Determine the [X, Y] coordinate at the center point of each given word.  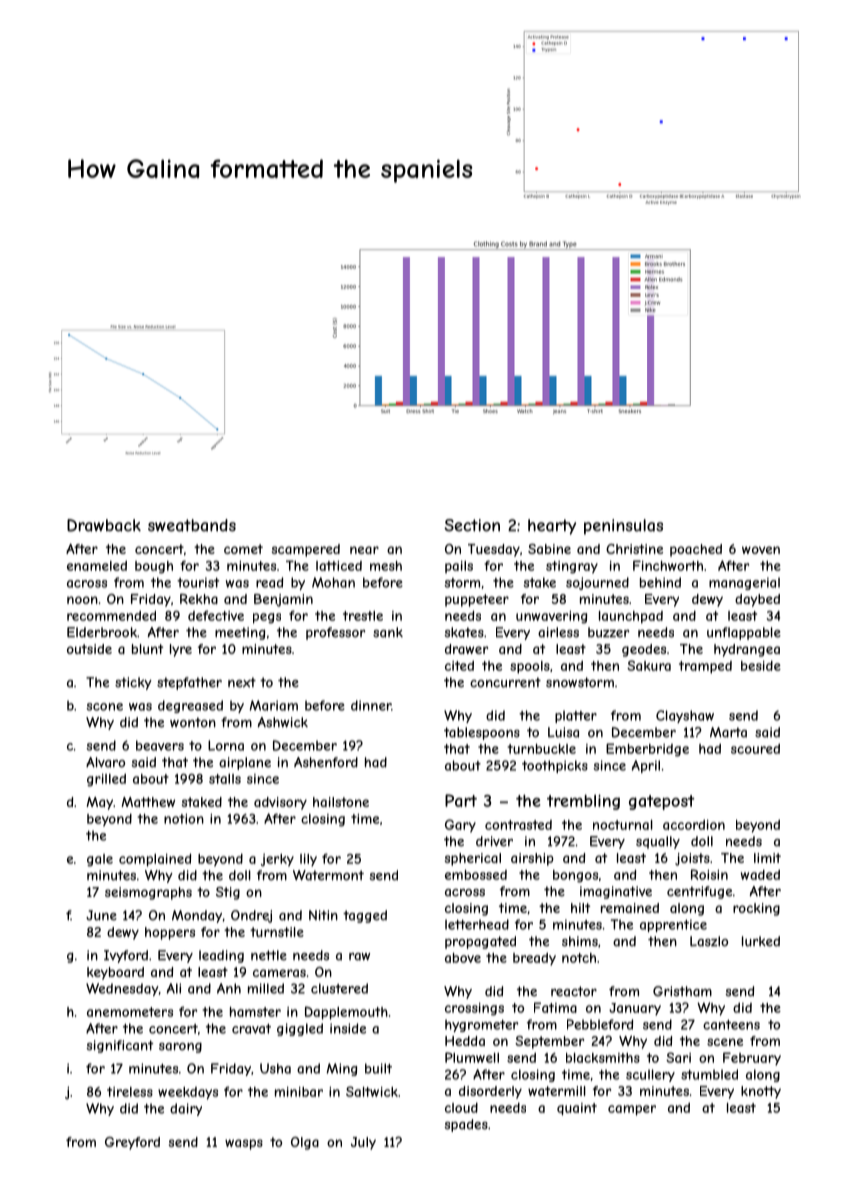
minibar [299, 1092]
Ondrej [251, 916]
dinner [371, 705]
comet [243, 549]
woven [761, 550]
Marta [728, 732]
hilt [580, 908]
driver [494, 841]
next [242, 682]
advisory [280, 803]
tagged [365, 916]
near [364, 550]
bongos [575, 876]
